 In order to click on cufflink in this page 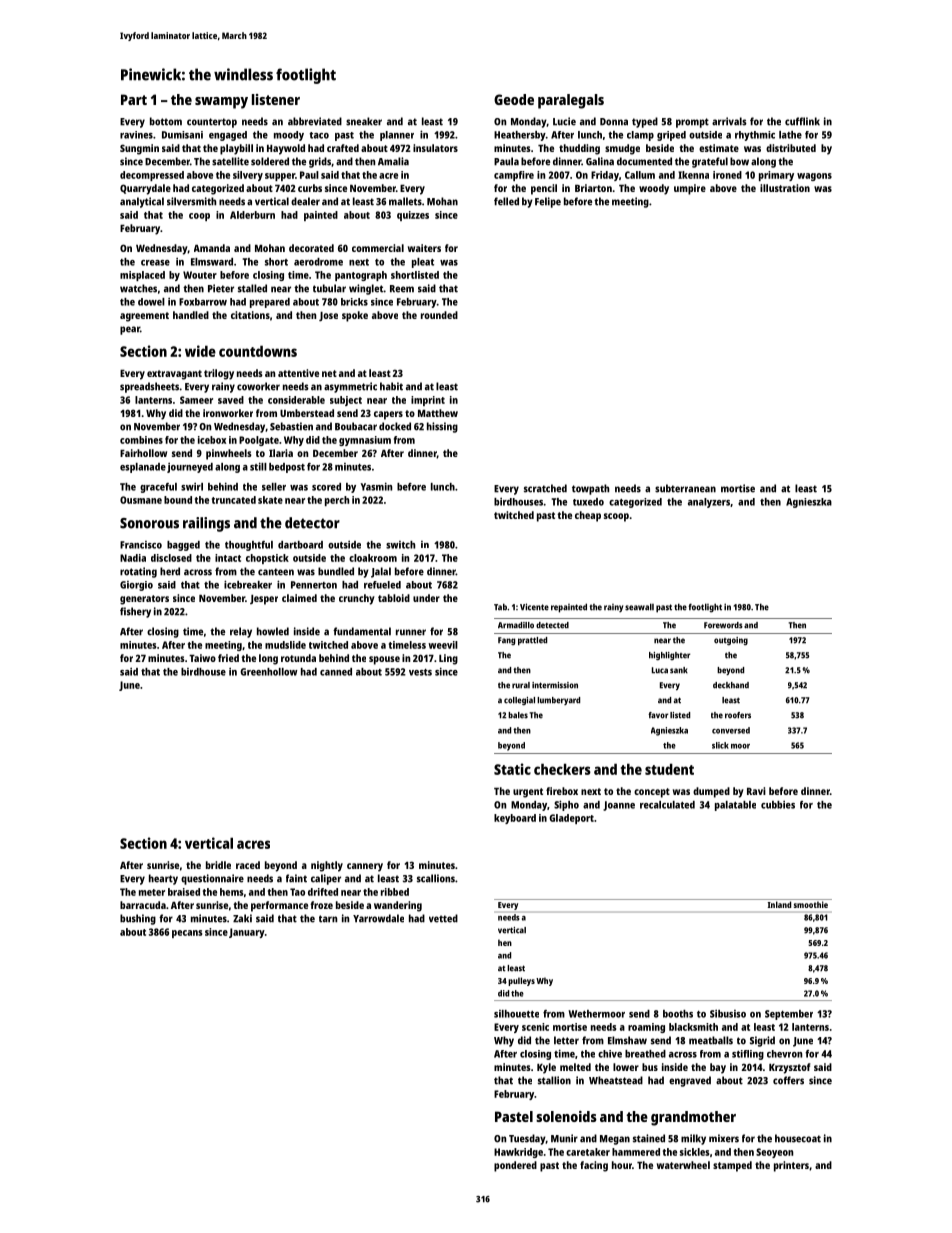, I will do `click(802, 121)`.
